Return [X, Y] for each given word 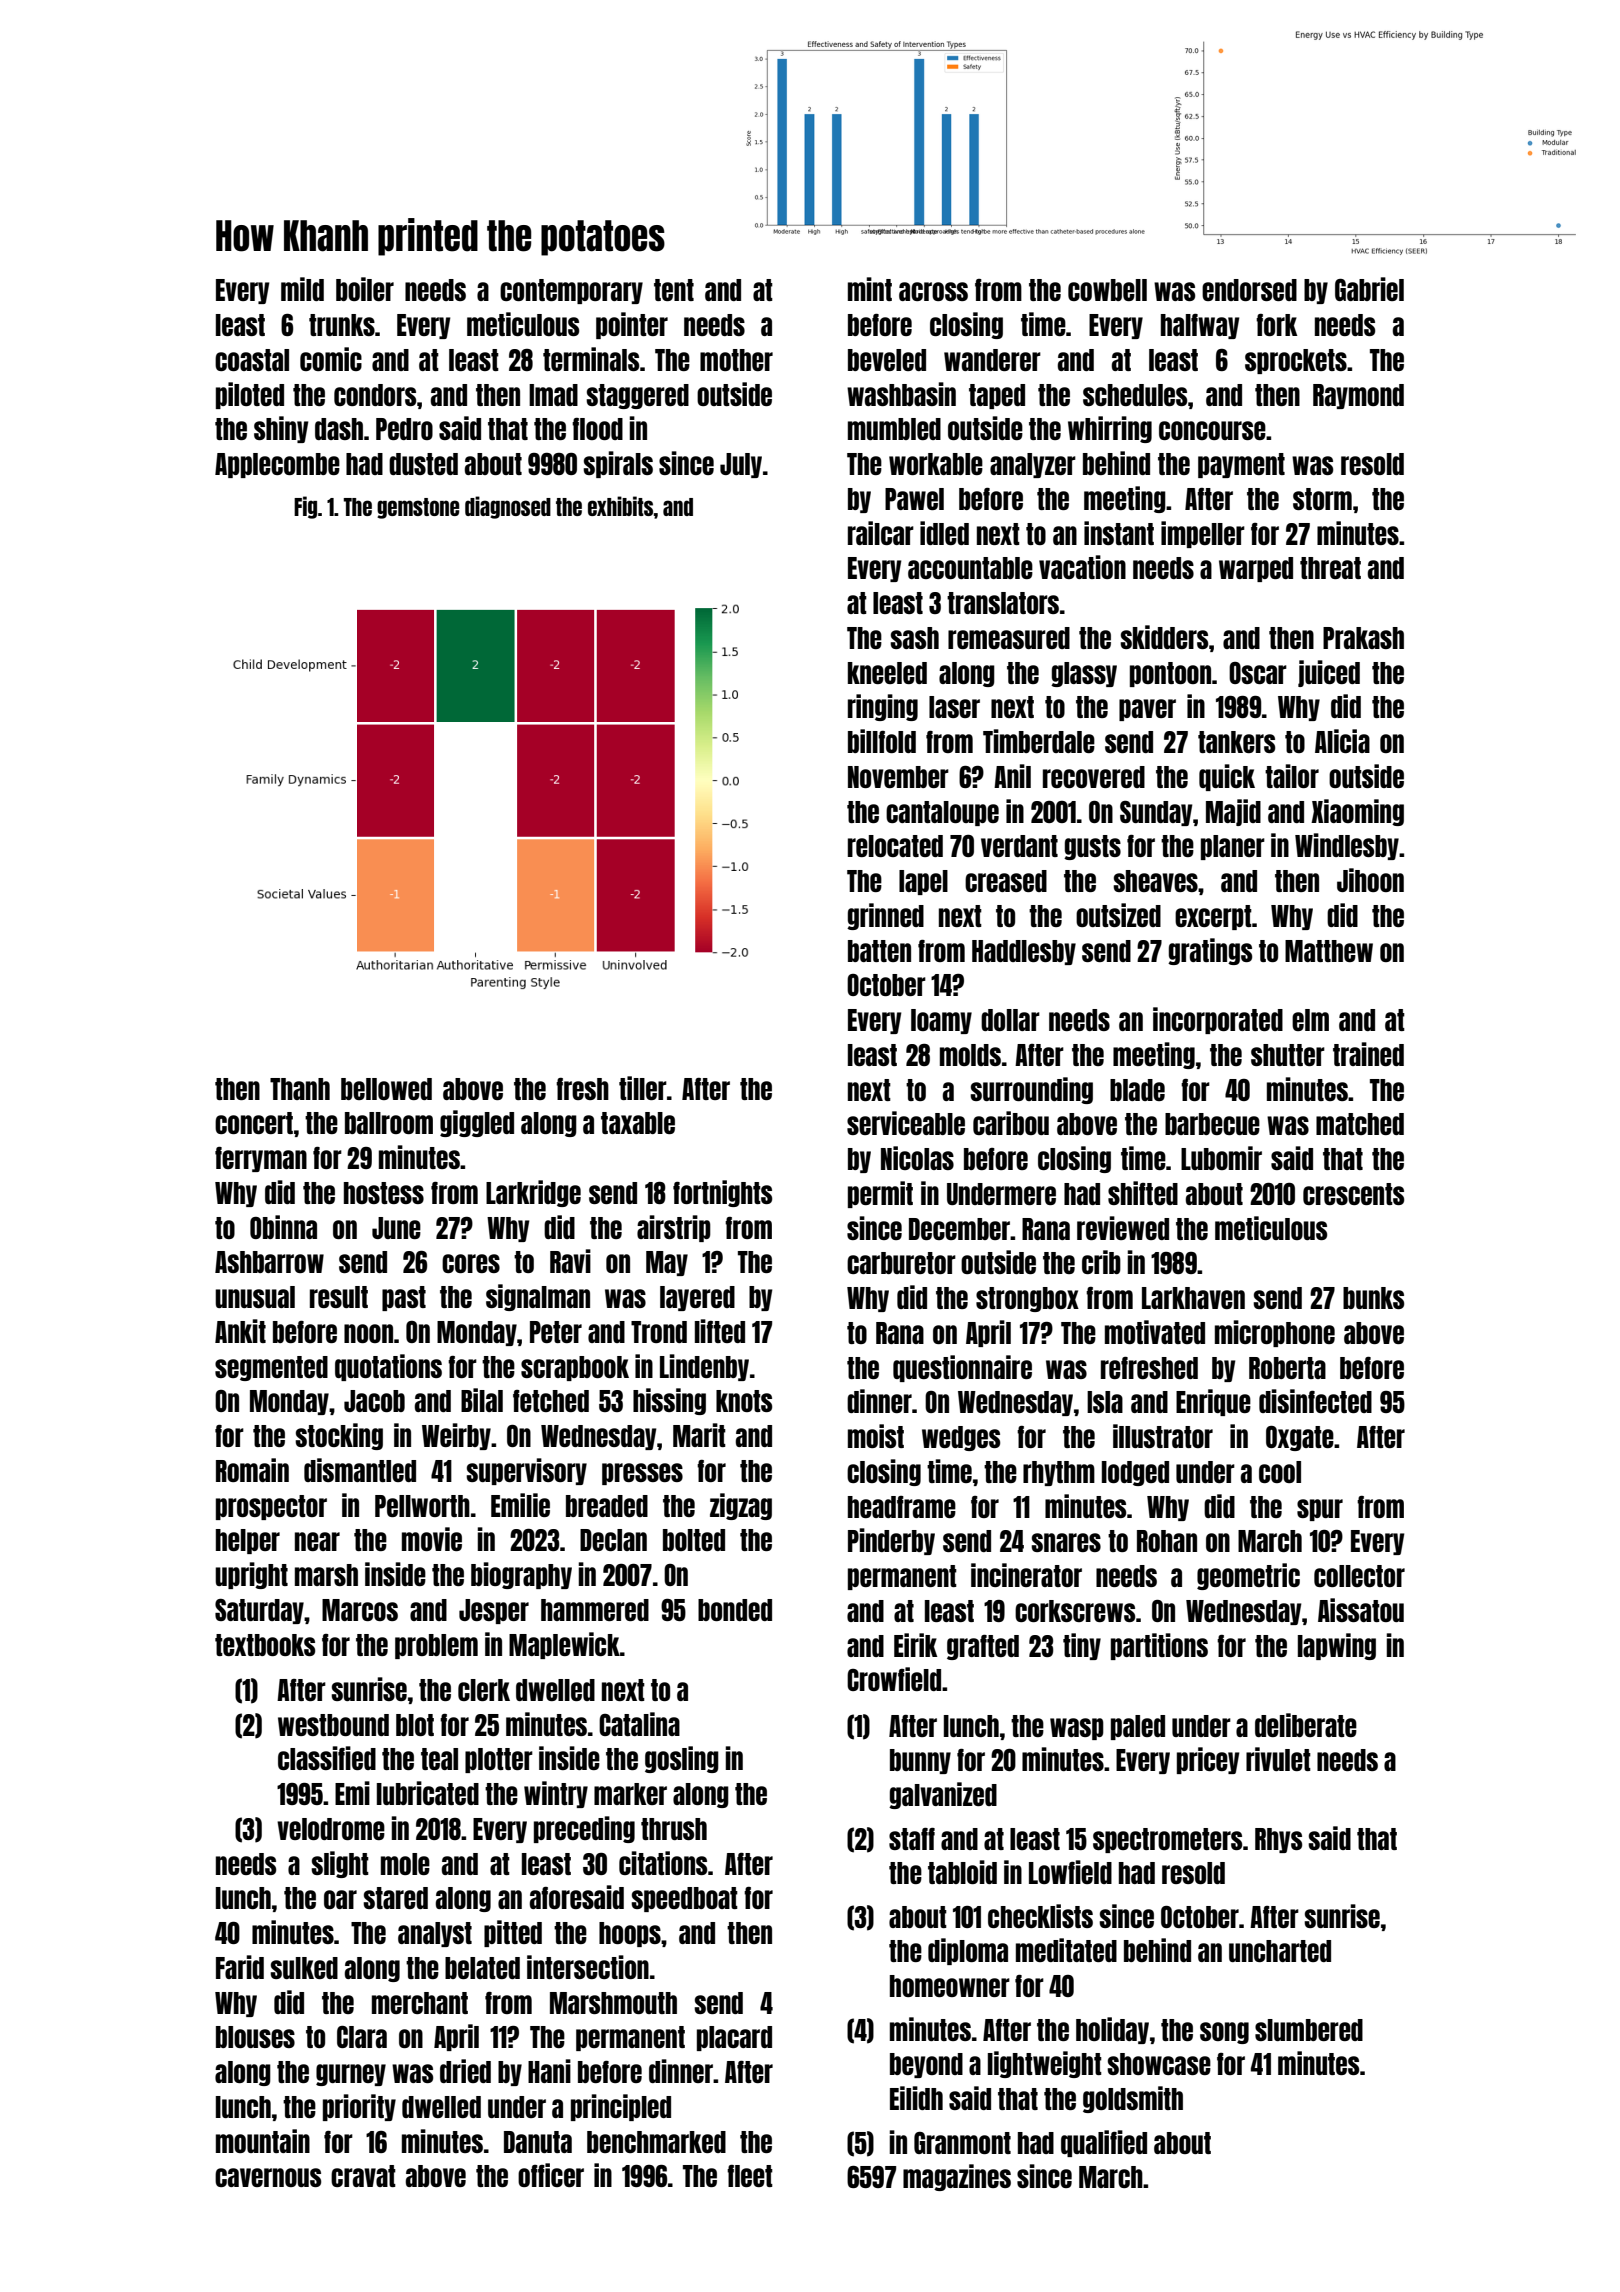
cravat [363, 2176]
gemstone [418, 508]
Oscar [1258, 673]
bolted [694, 1540]
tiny [1082, 1646]
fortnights [722, 1193]
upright [251, 1575]
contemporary [571, 291]
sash [914, 638]
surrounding [1031, 1090]
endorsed [1249, 290]
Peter [556, 1332]
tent [674, 290]
